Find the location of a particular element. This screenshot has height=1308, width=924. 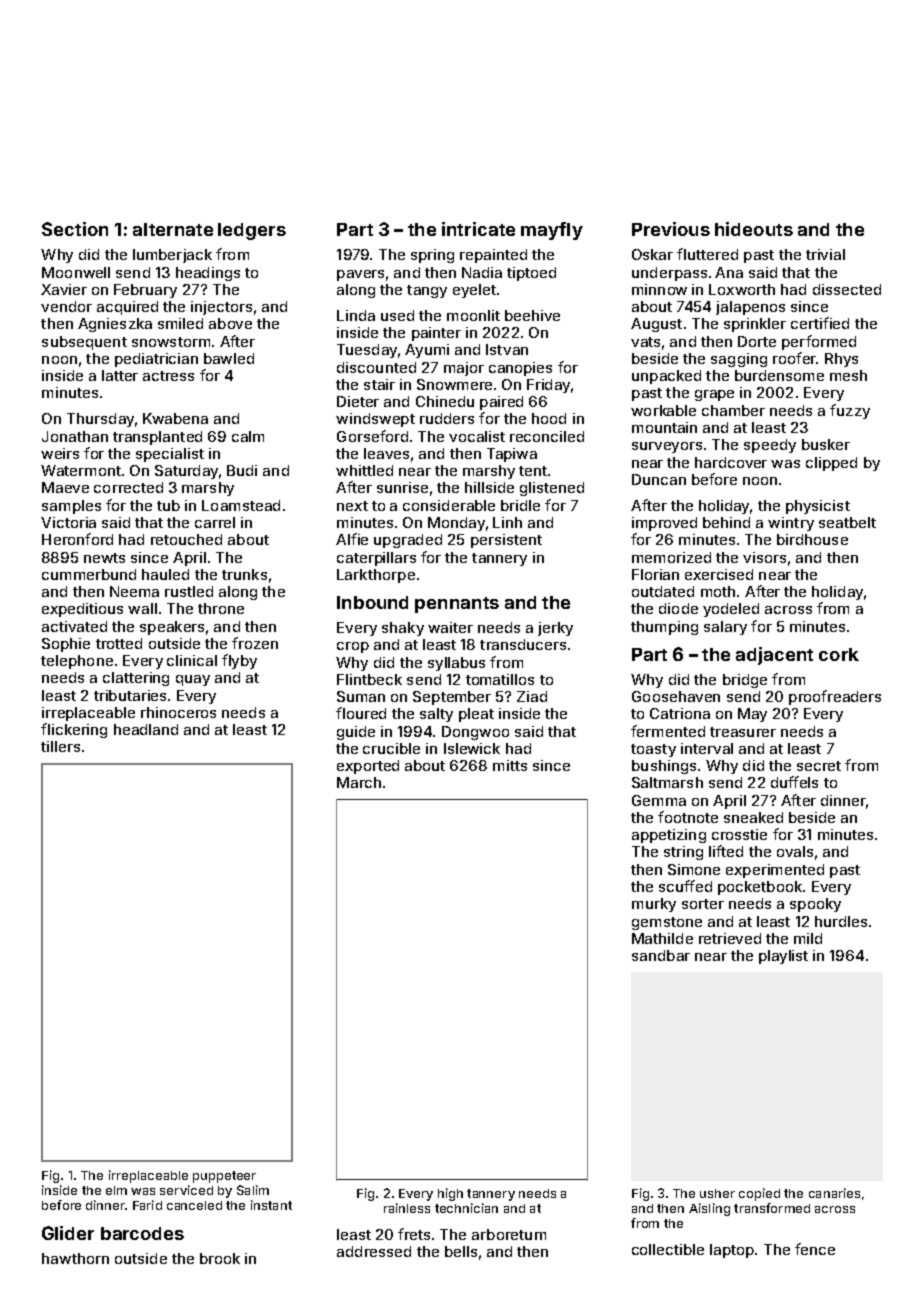

mayfly is located at coordinates (552, 231).
